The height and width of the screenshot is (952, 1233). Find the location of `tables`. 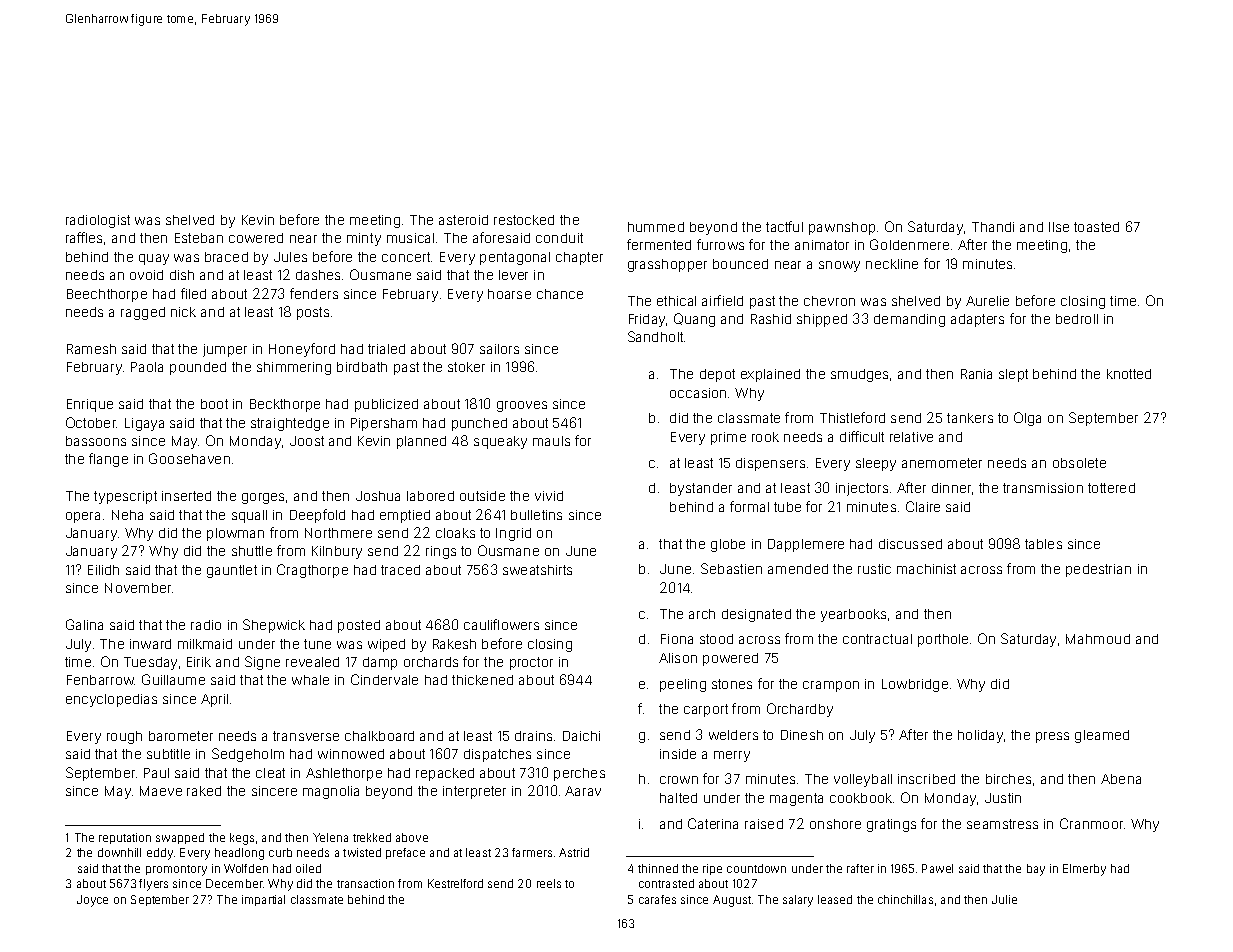

tables is located at coordinates (1043, 544).
